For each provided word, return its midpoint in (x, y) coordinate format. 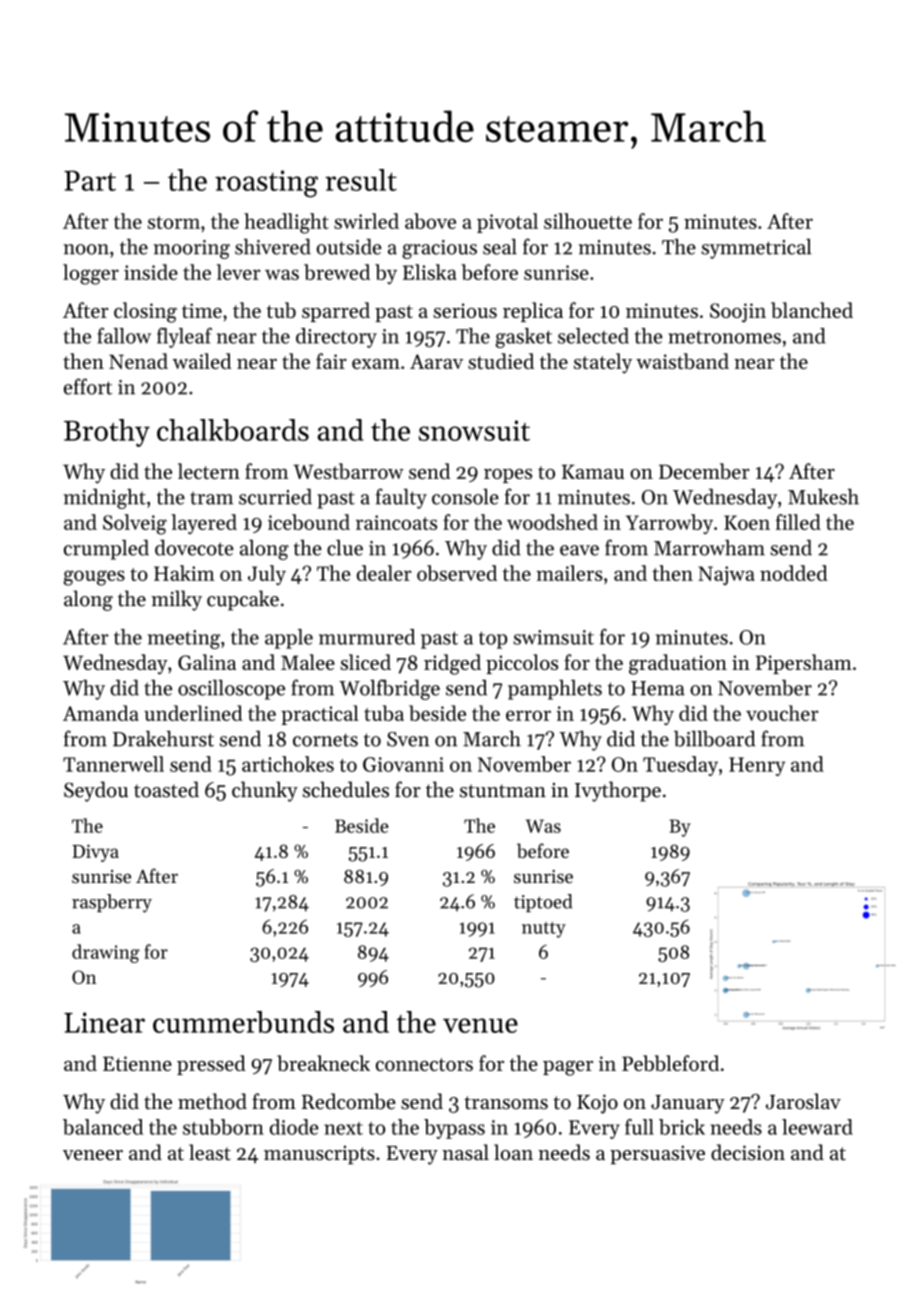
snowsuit (474, 430)
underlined (193, 713)
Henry (757, 766)
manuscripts (319, 1154)
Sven (408, 739)
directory (336, 338)
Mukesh (823, 497)
